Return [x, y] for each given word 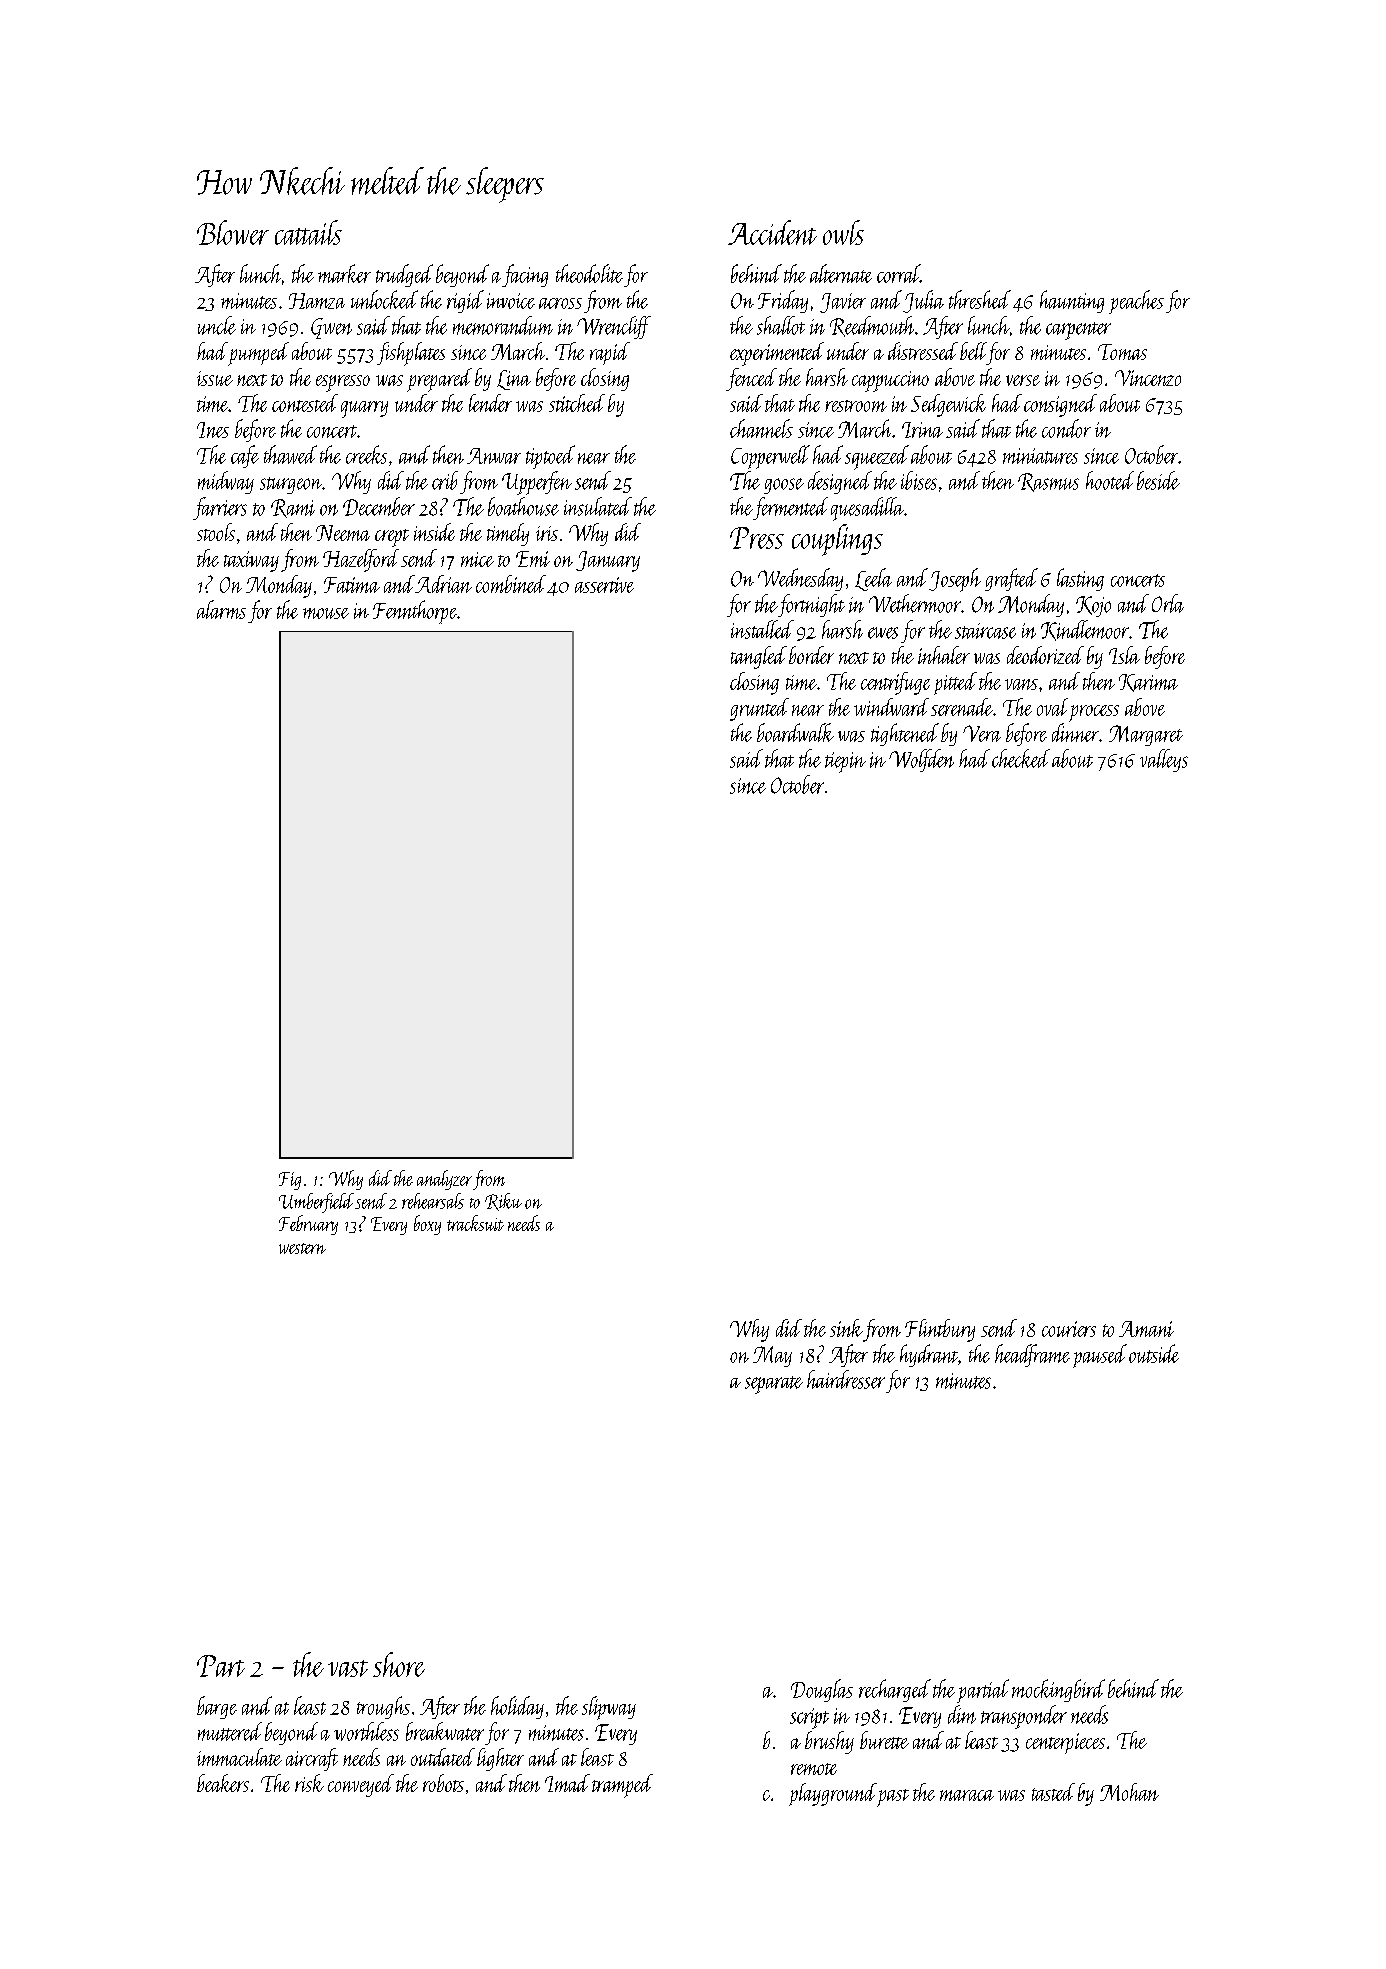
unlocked [384, 299]
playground [833, 1794]
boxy [427, 1225]
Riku [503, 1202]
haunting [1072, 301]
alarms [221, 609]
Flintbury [940, 1330]
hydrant [929, 1355]
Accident [772, 232]
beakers [223, 1783]
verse [1023, 380]
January [608, 561]
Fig [290, 1181]
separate [774, 1385]
